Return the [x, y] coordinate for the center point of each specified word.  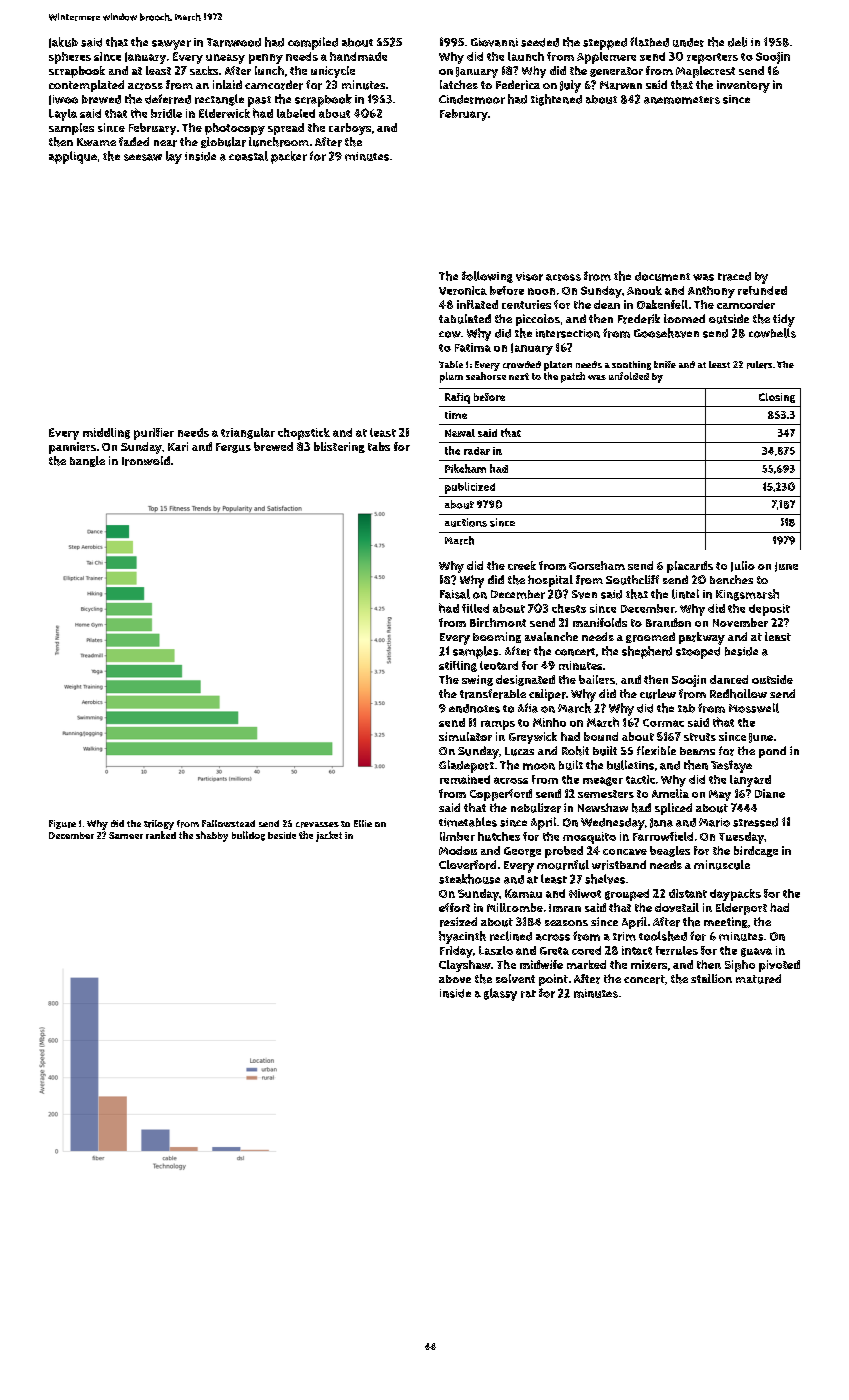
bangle [87, 461]
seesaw [143, 157]
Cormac [663, 723]
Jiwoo [63, 100]
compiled [313, 43]
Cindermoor [472, 99]
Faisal [455, 594]
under [688, 42]
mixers [649, 964]
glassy [500, 994]
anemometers [682, 100]
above [455, 979]
